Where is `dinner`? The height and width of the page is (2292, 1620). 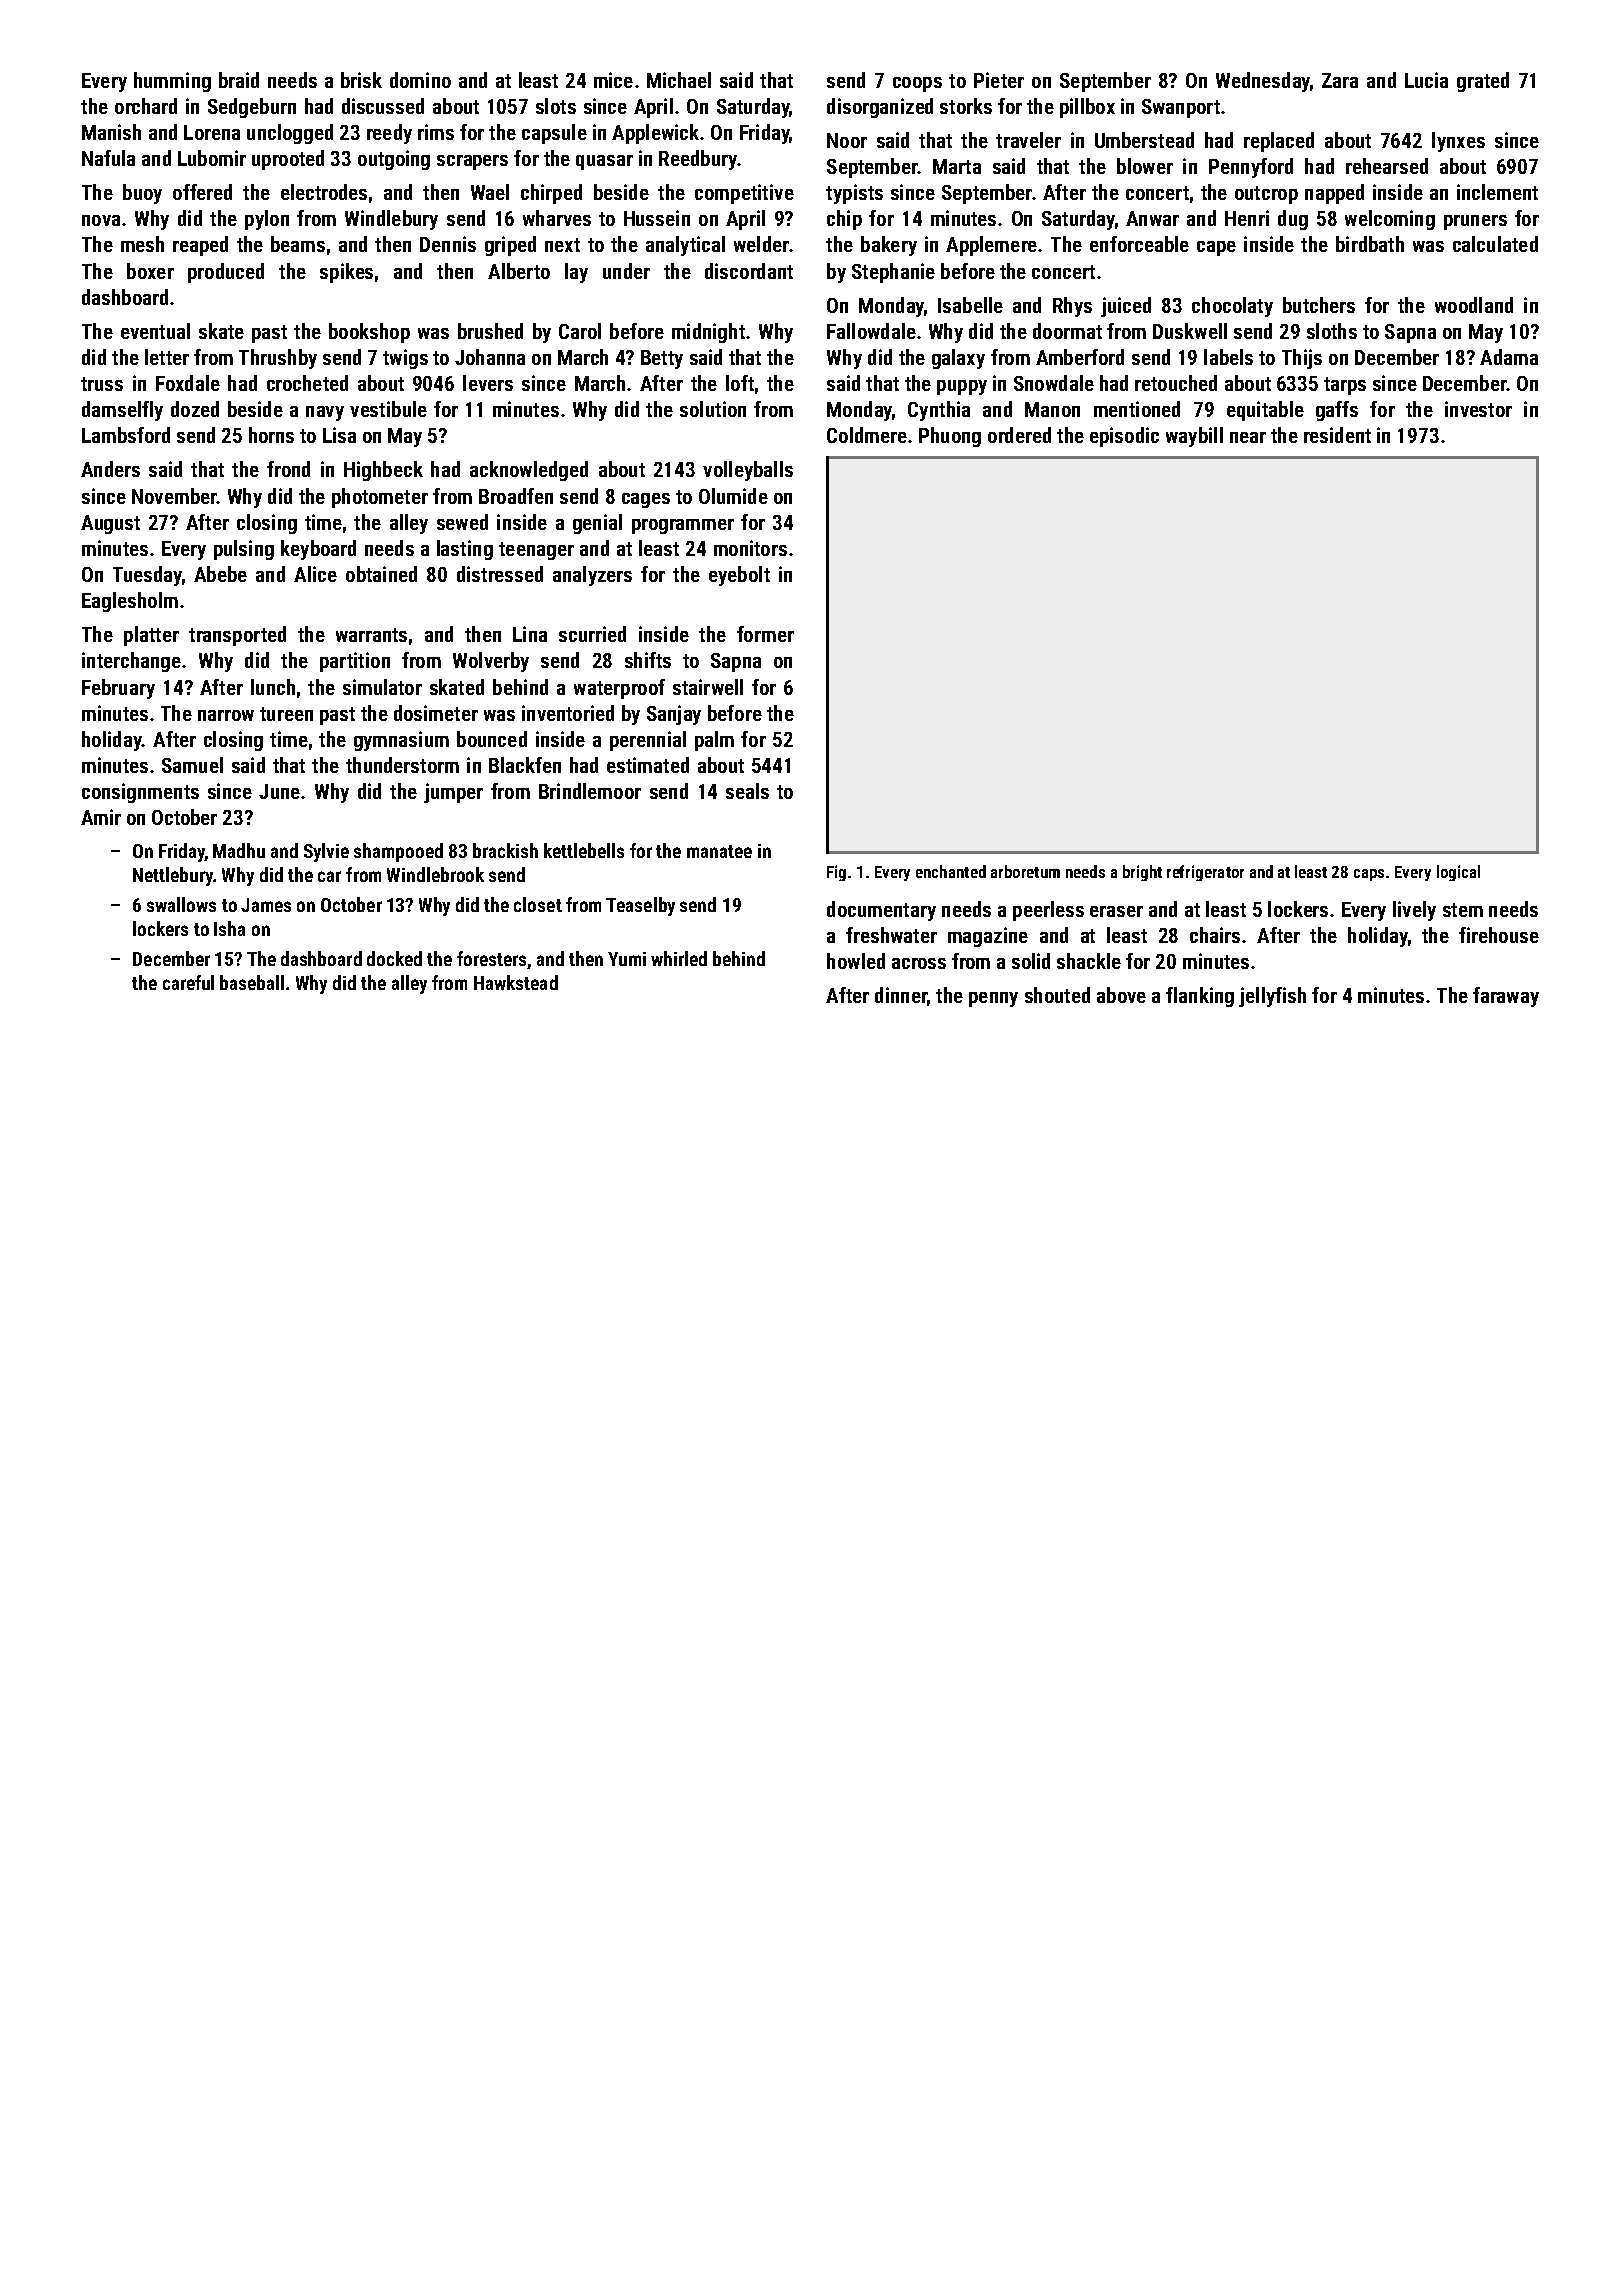 dinner is located at coordinates (901, 995).
